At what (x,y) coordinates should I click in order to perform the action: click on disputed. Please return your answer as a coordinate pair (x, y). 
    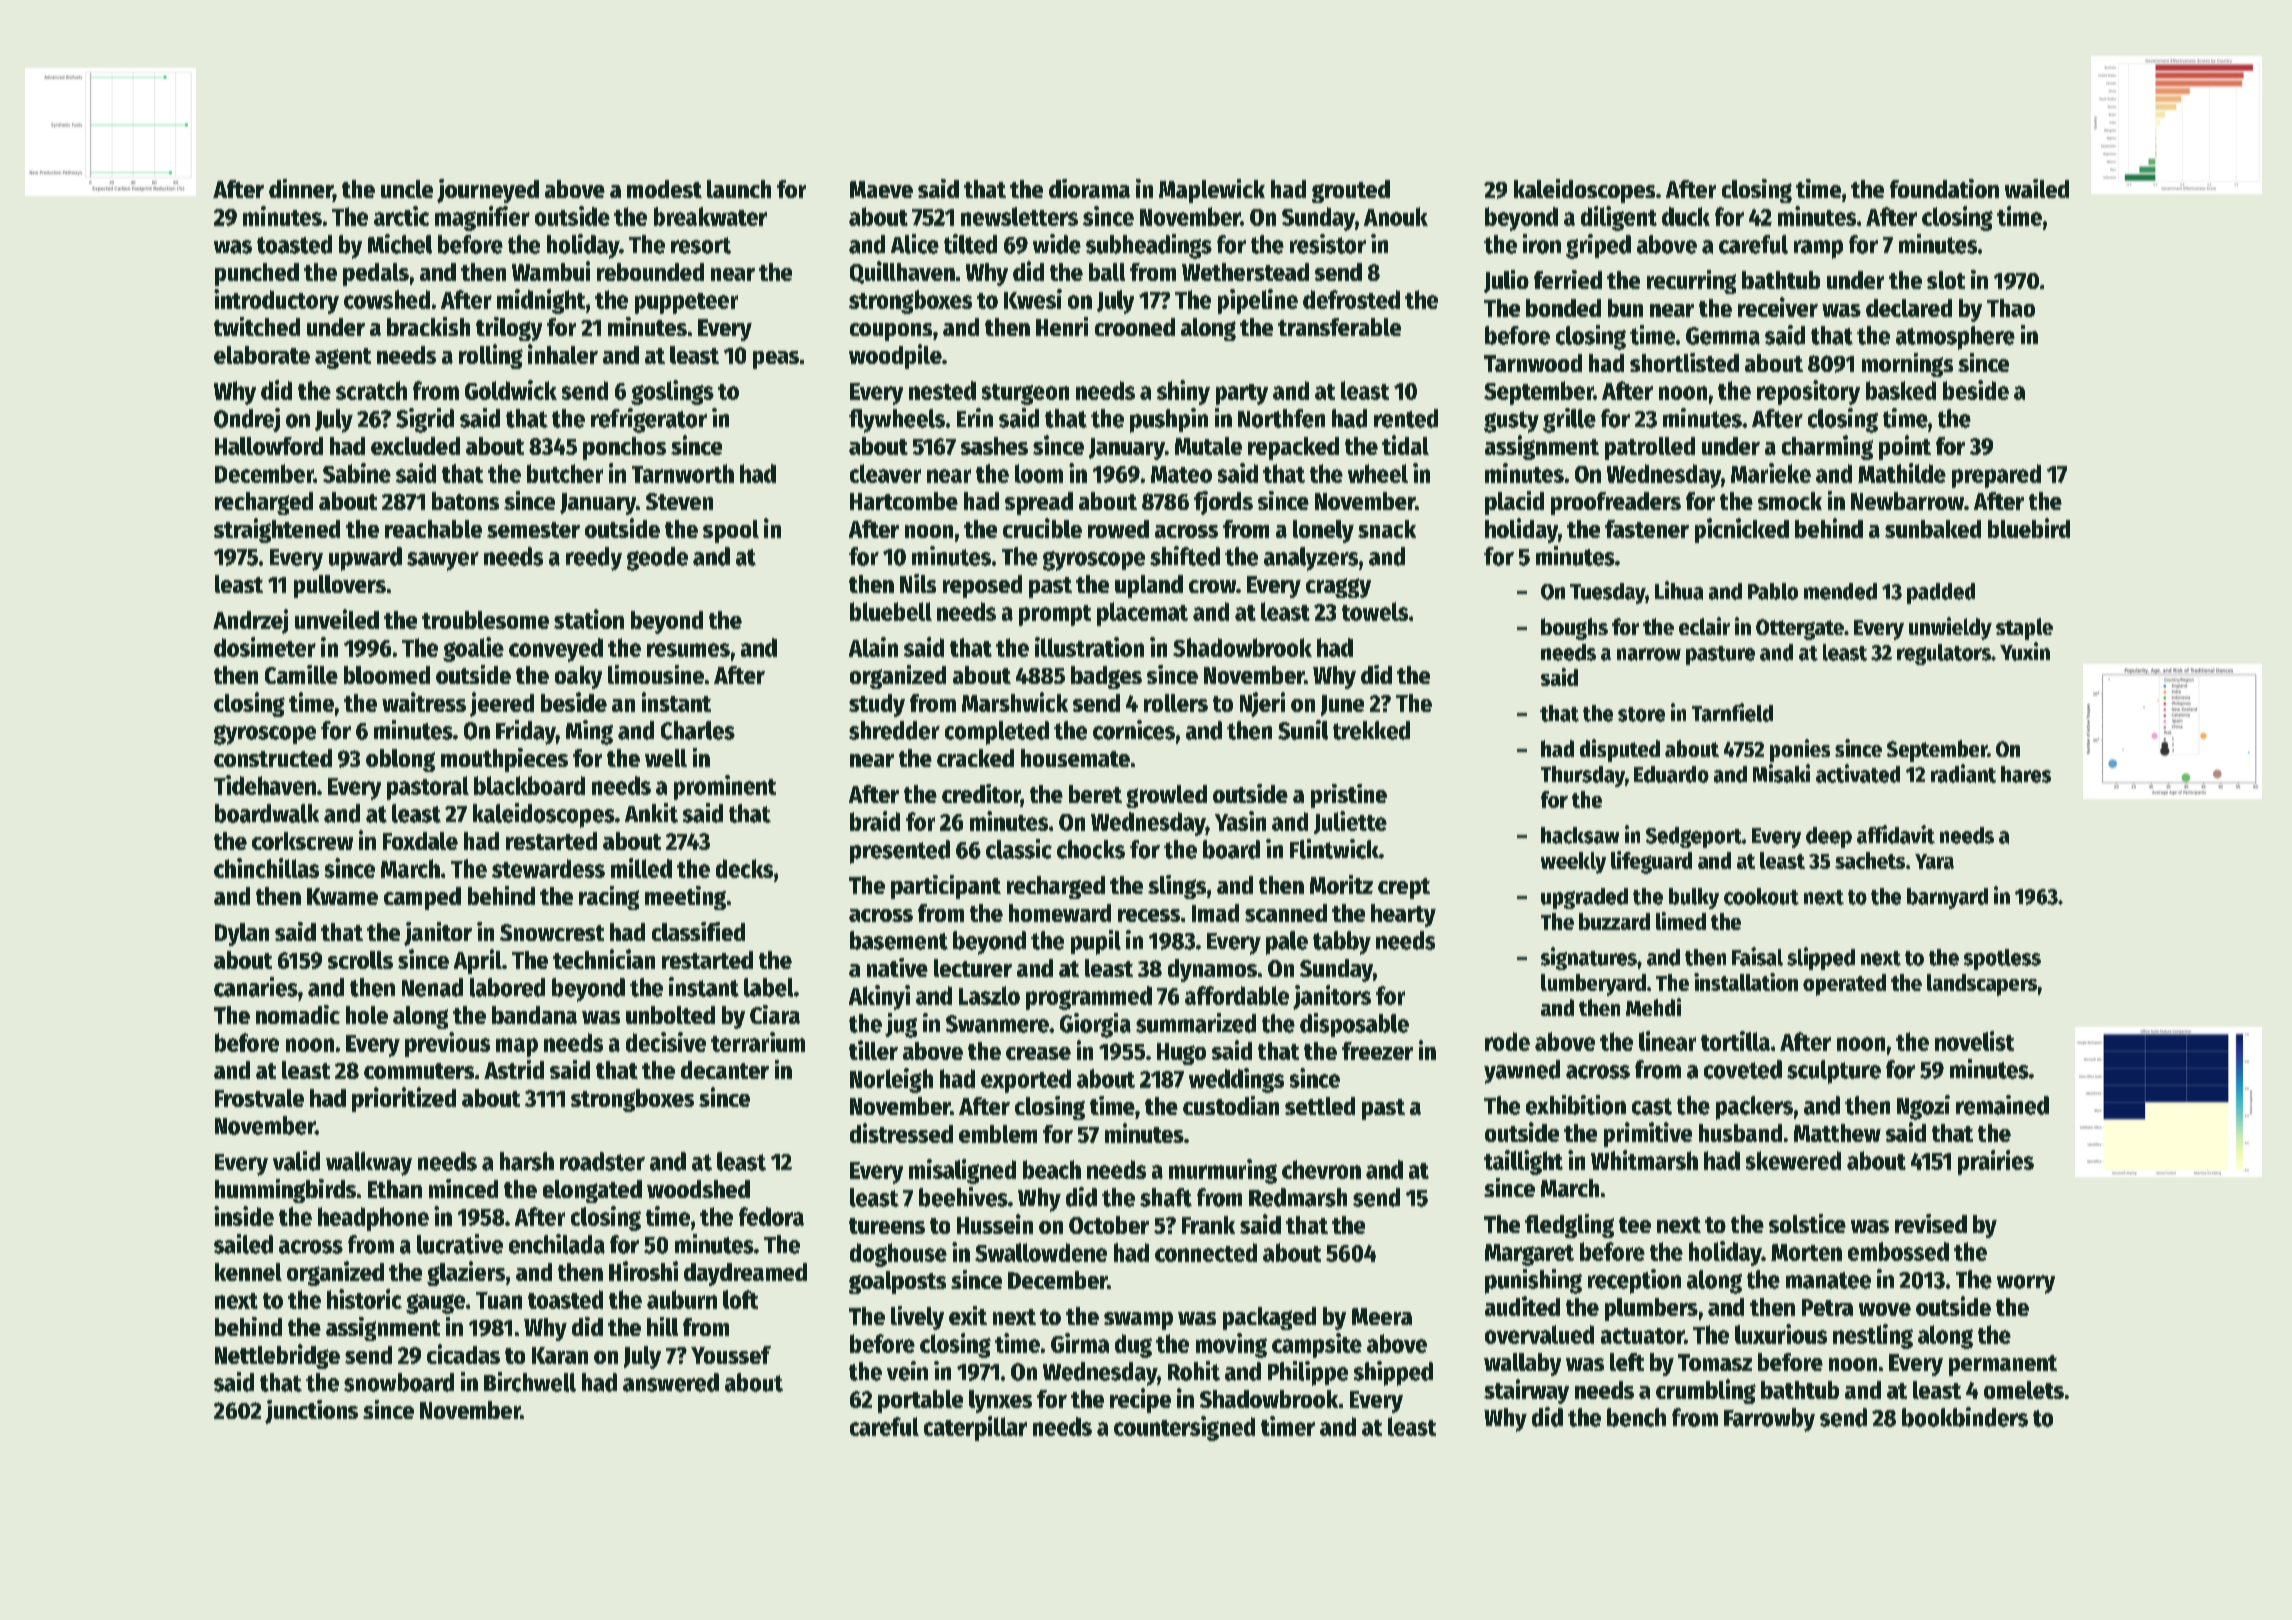
    Looking at the image, I should click on (1620, 750).
